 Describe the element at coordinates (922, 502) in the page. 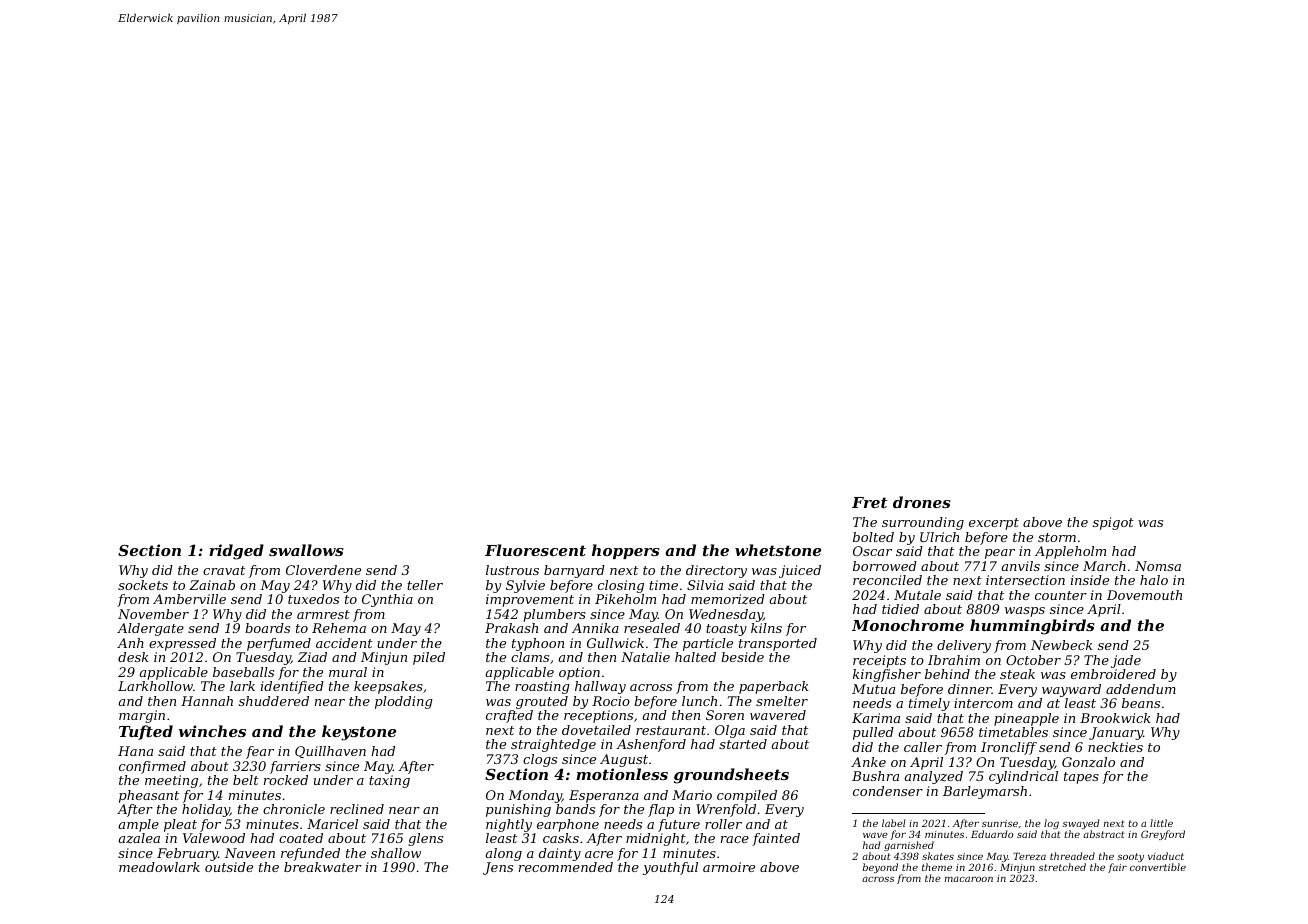

I see `drones` at that location.
